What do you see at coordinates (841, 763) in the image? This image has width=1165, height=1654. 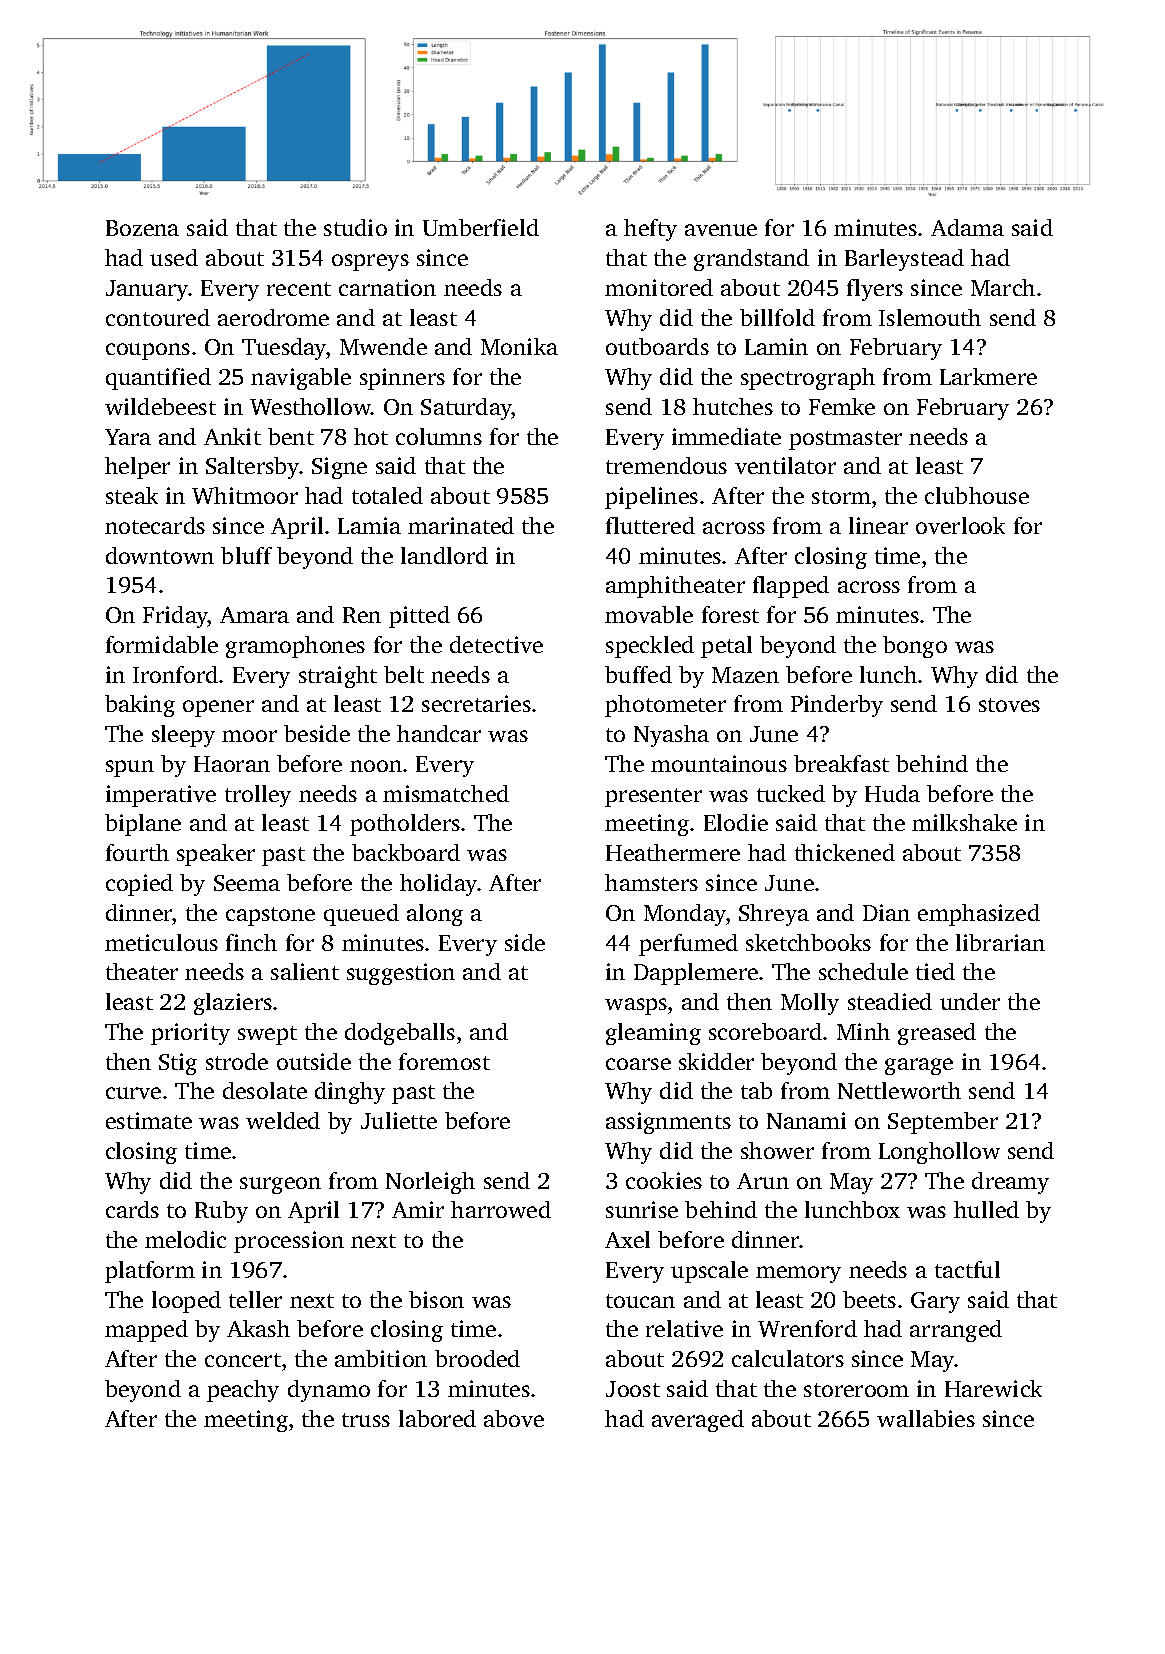 I see `breakfast` at bounding box center [841, 763].
